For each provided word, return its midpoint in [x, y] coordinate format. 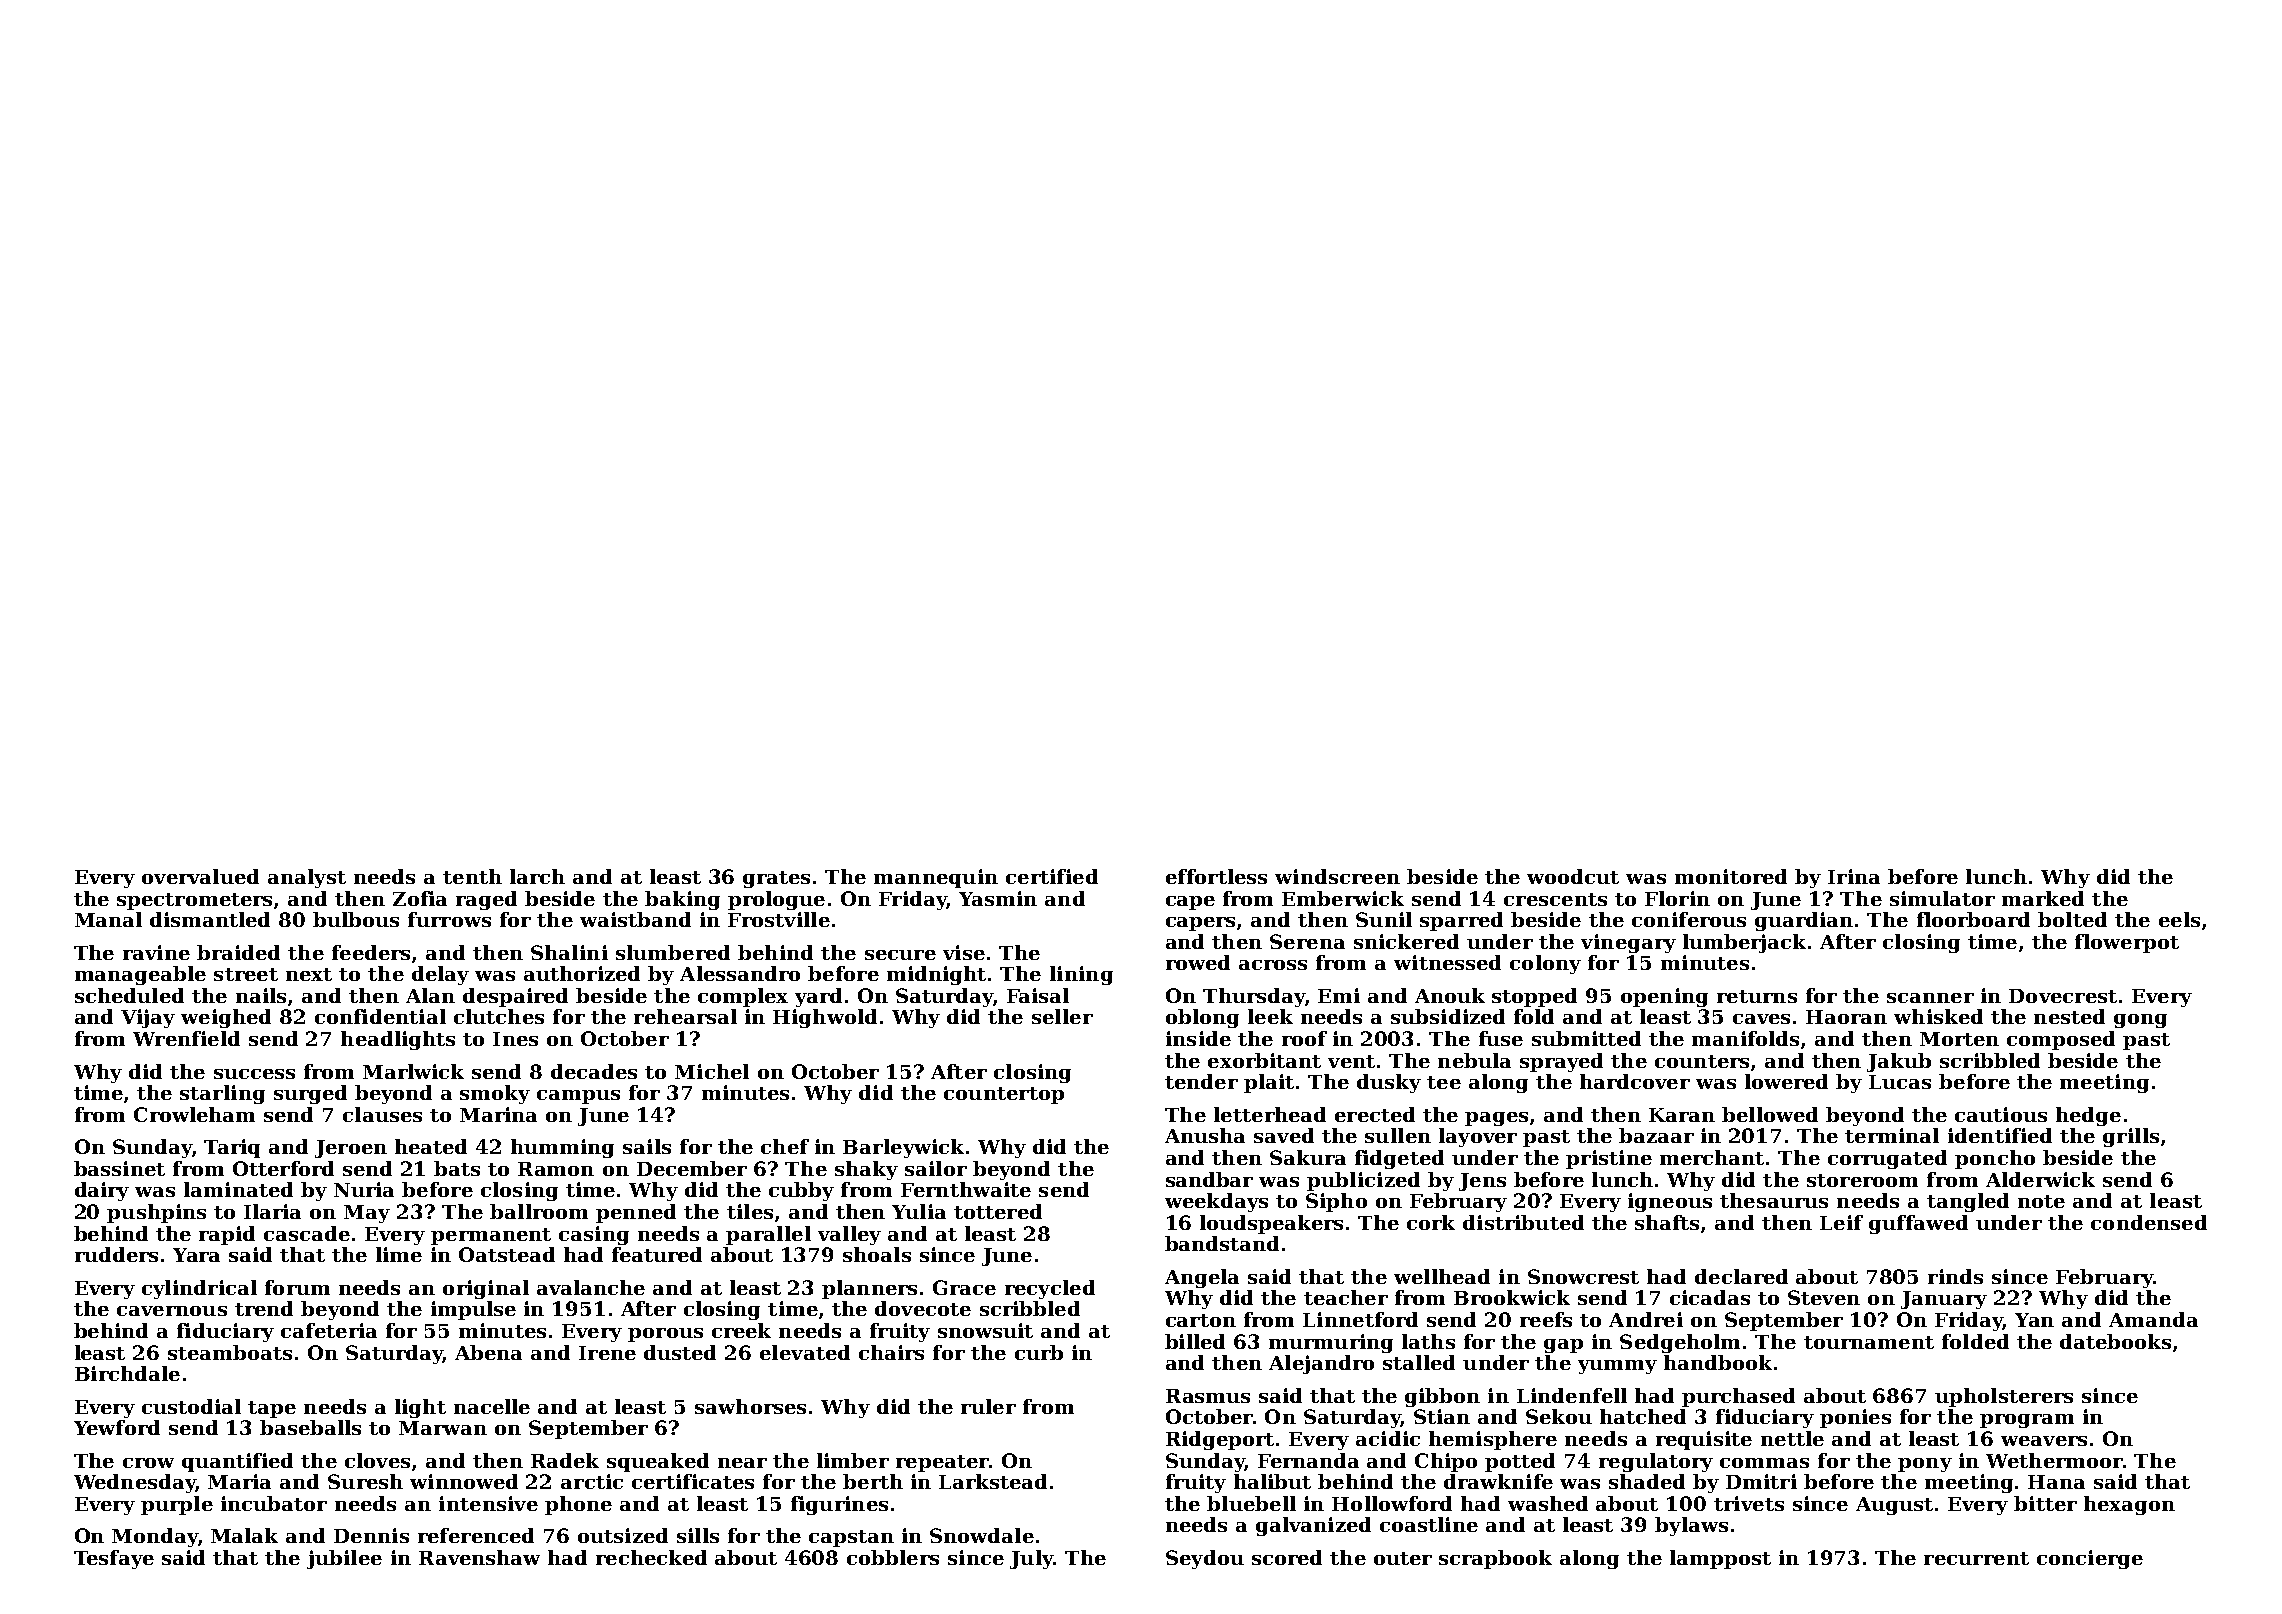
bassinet [119, 1168]
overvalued [200, 876]
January [1944, 1300]
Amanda [2153, 1319]
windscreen [1337, 876]
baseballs [310, 1427]
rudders [116, 1254]
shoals [877, 1254]
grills [2131, 1137]
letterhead [1270, 1114]
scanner [1930, 998]
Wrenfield [186, 1038]
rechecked [651, 1557]
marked [2043, 898]
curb [1039, 1352]
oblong [1202, 1018]
